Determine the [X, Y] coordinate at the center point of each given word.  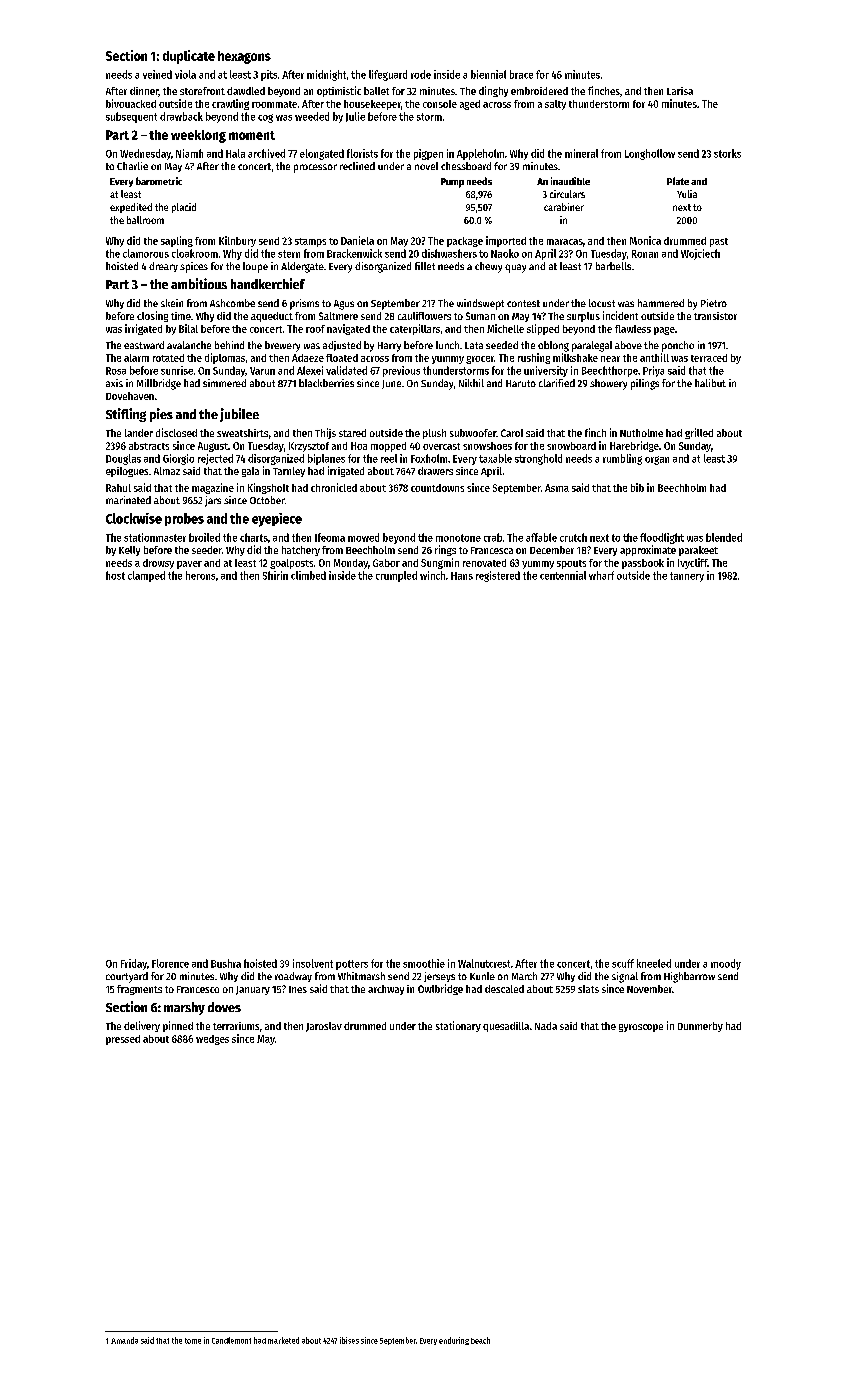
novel [426, 166]
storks [727, 153]
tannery [687, 577]
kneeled [654, 963]
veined [157, 74]
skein [172, 303]
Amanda [124, 1340]
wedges [212, 1040]
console [440, 104]
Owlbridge [440, 989]
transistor [715, 316]
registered [498, 576]
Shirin [275, 575]
